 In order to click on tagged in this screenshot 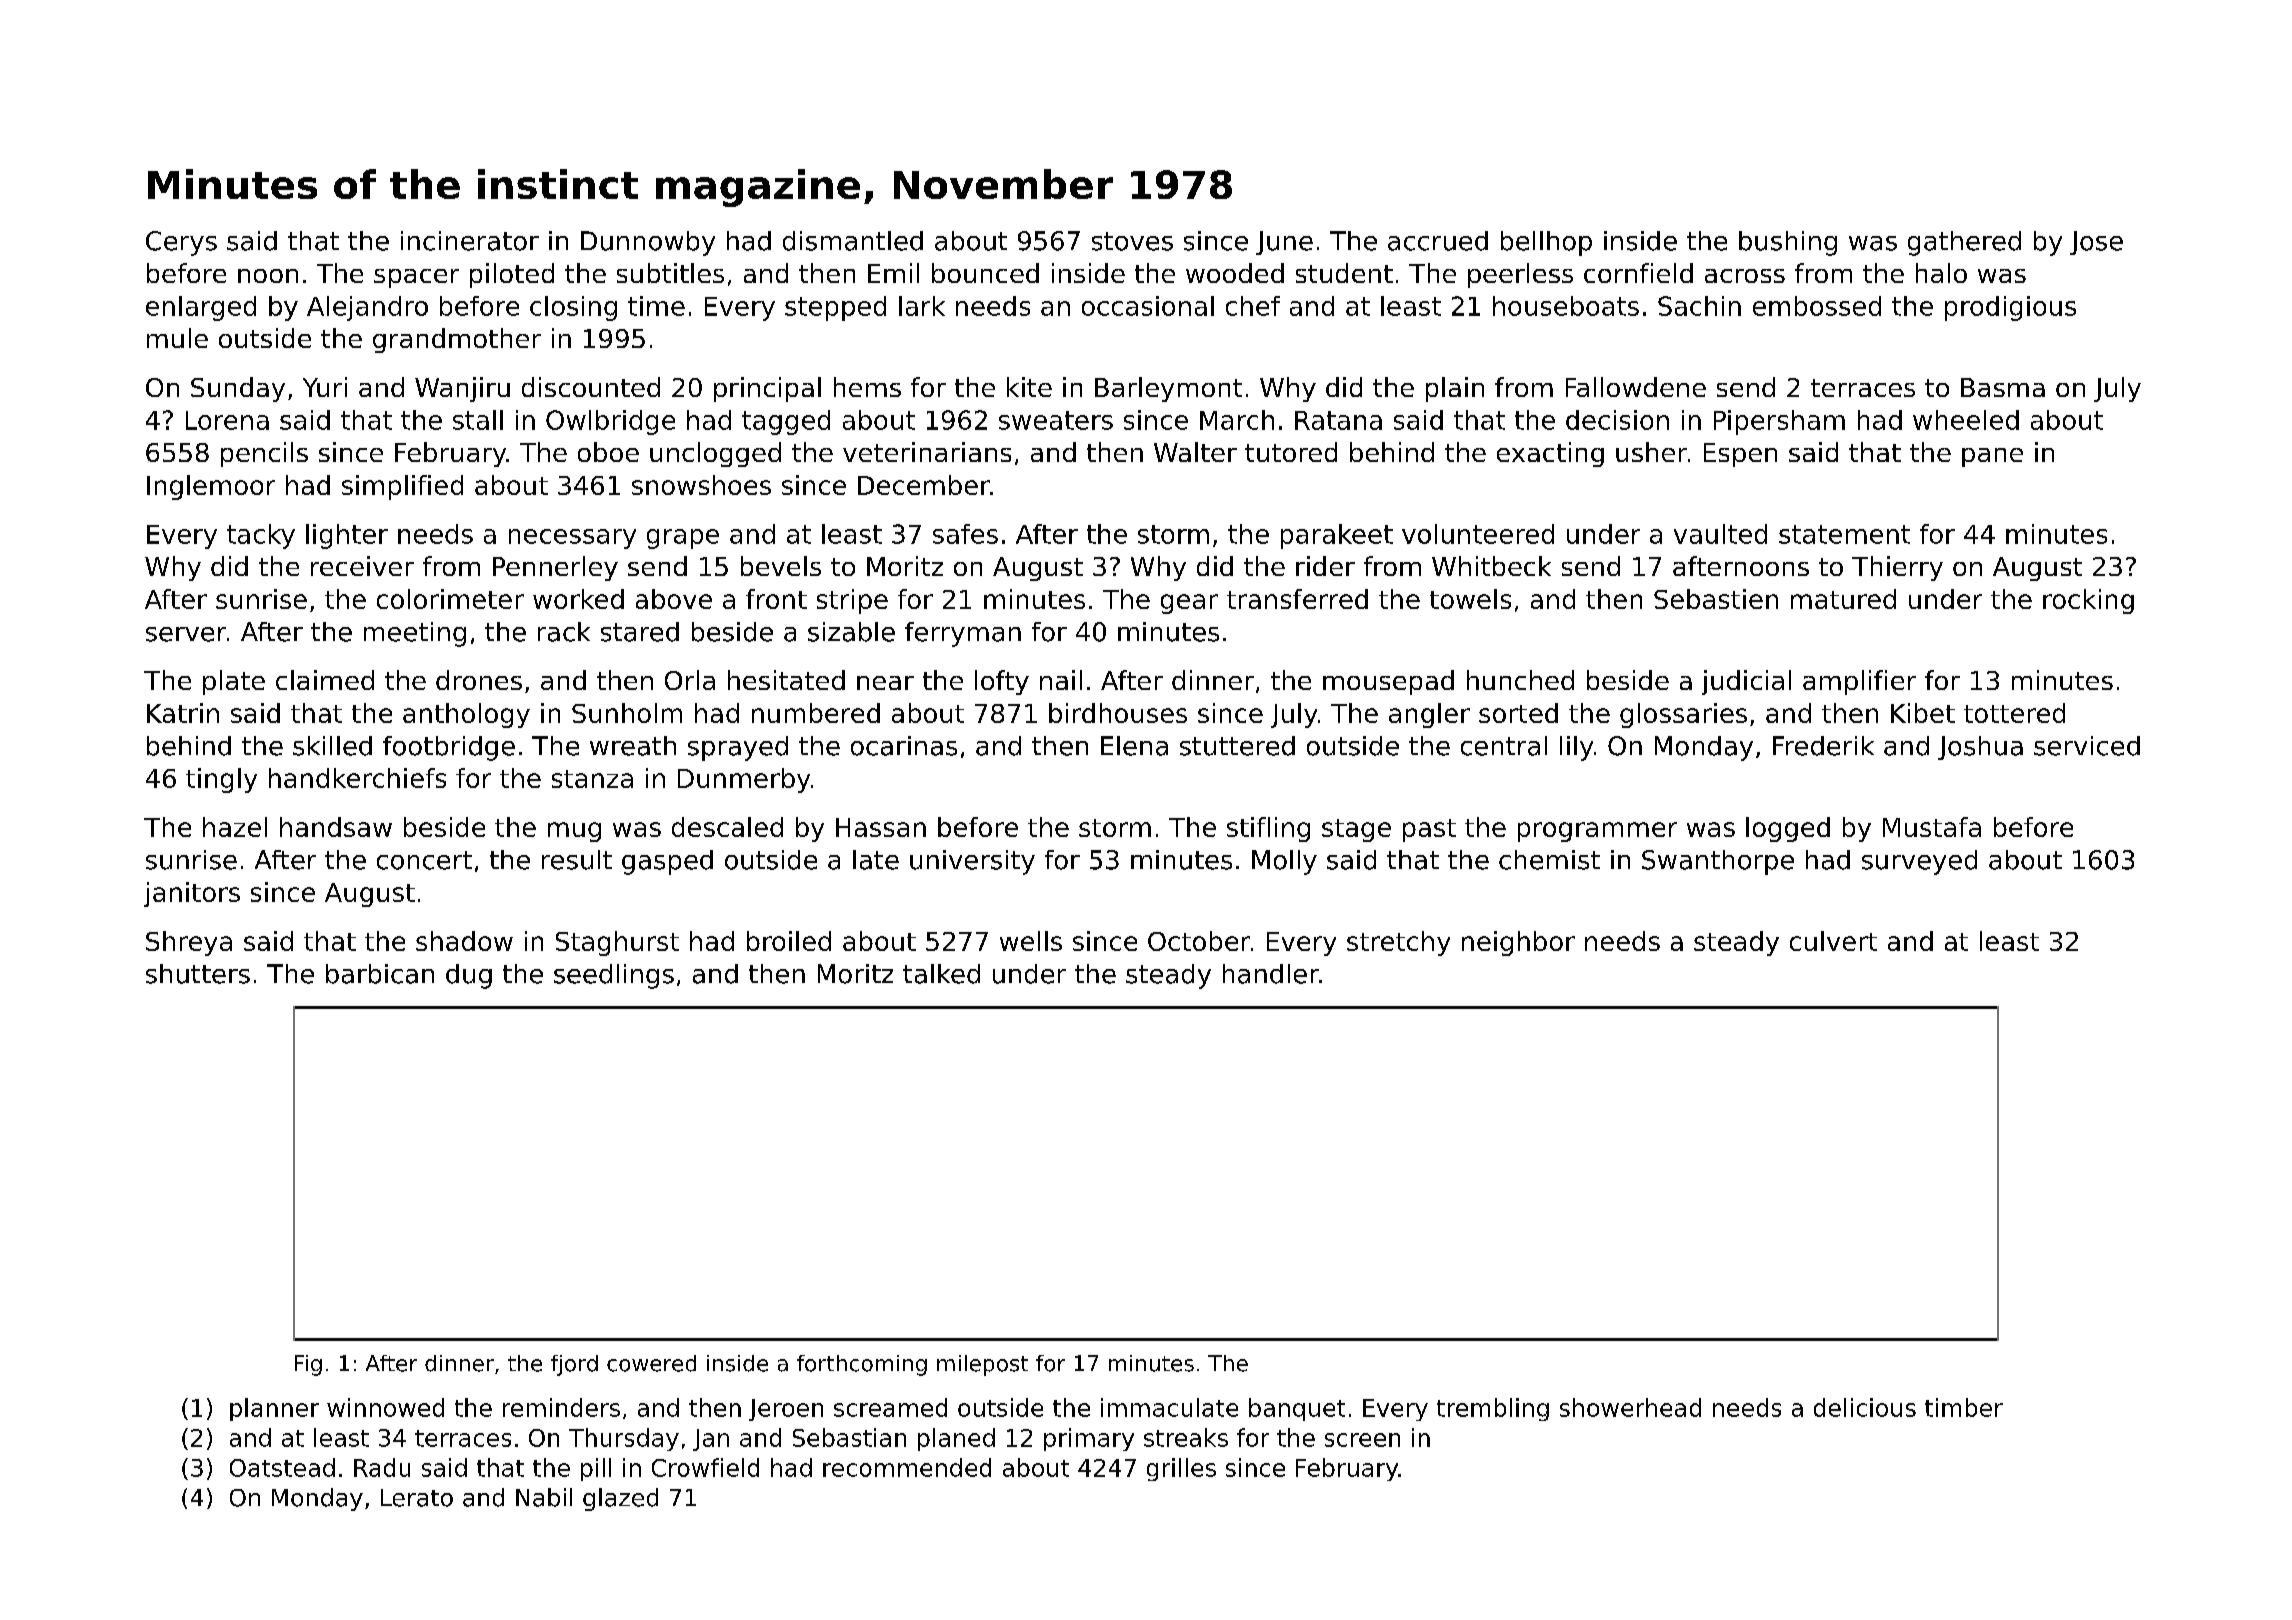, I will do `click(786, 422)`.
